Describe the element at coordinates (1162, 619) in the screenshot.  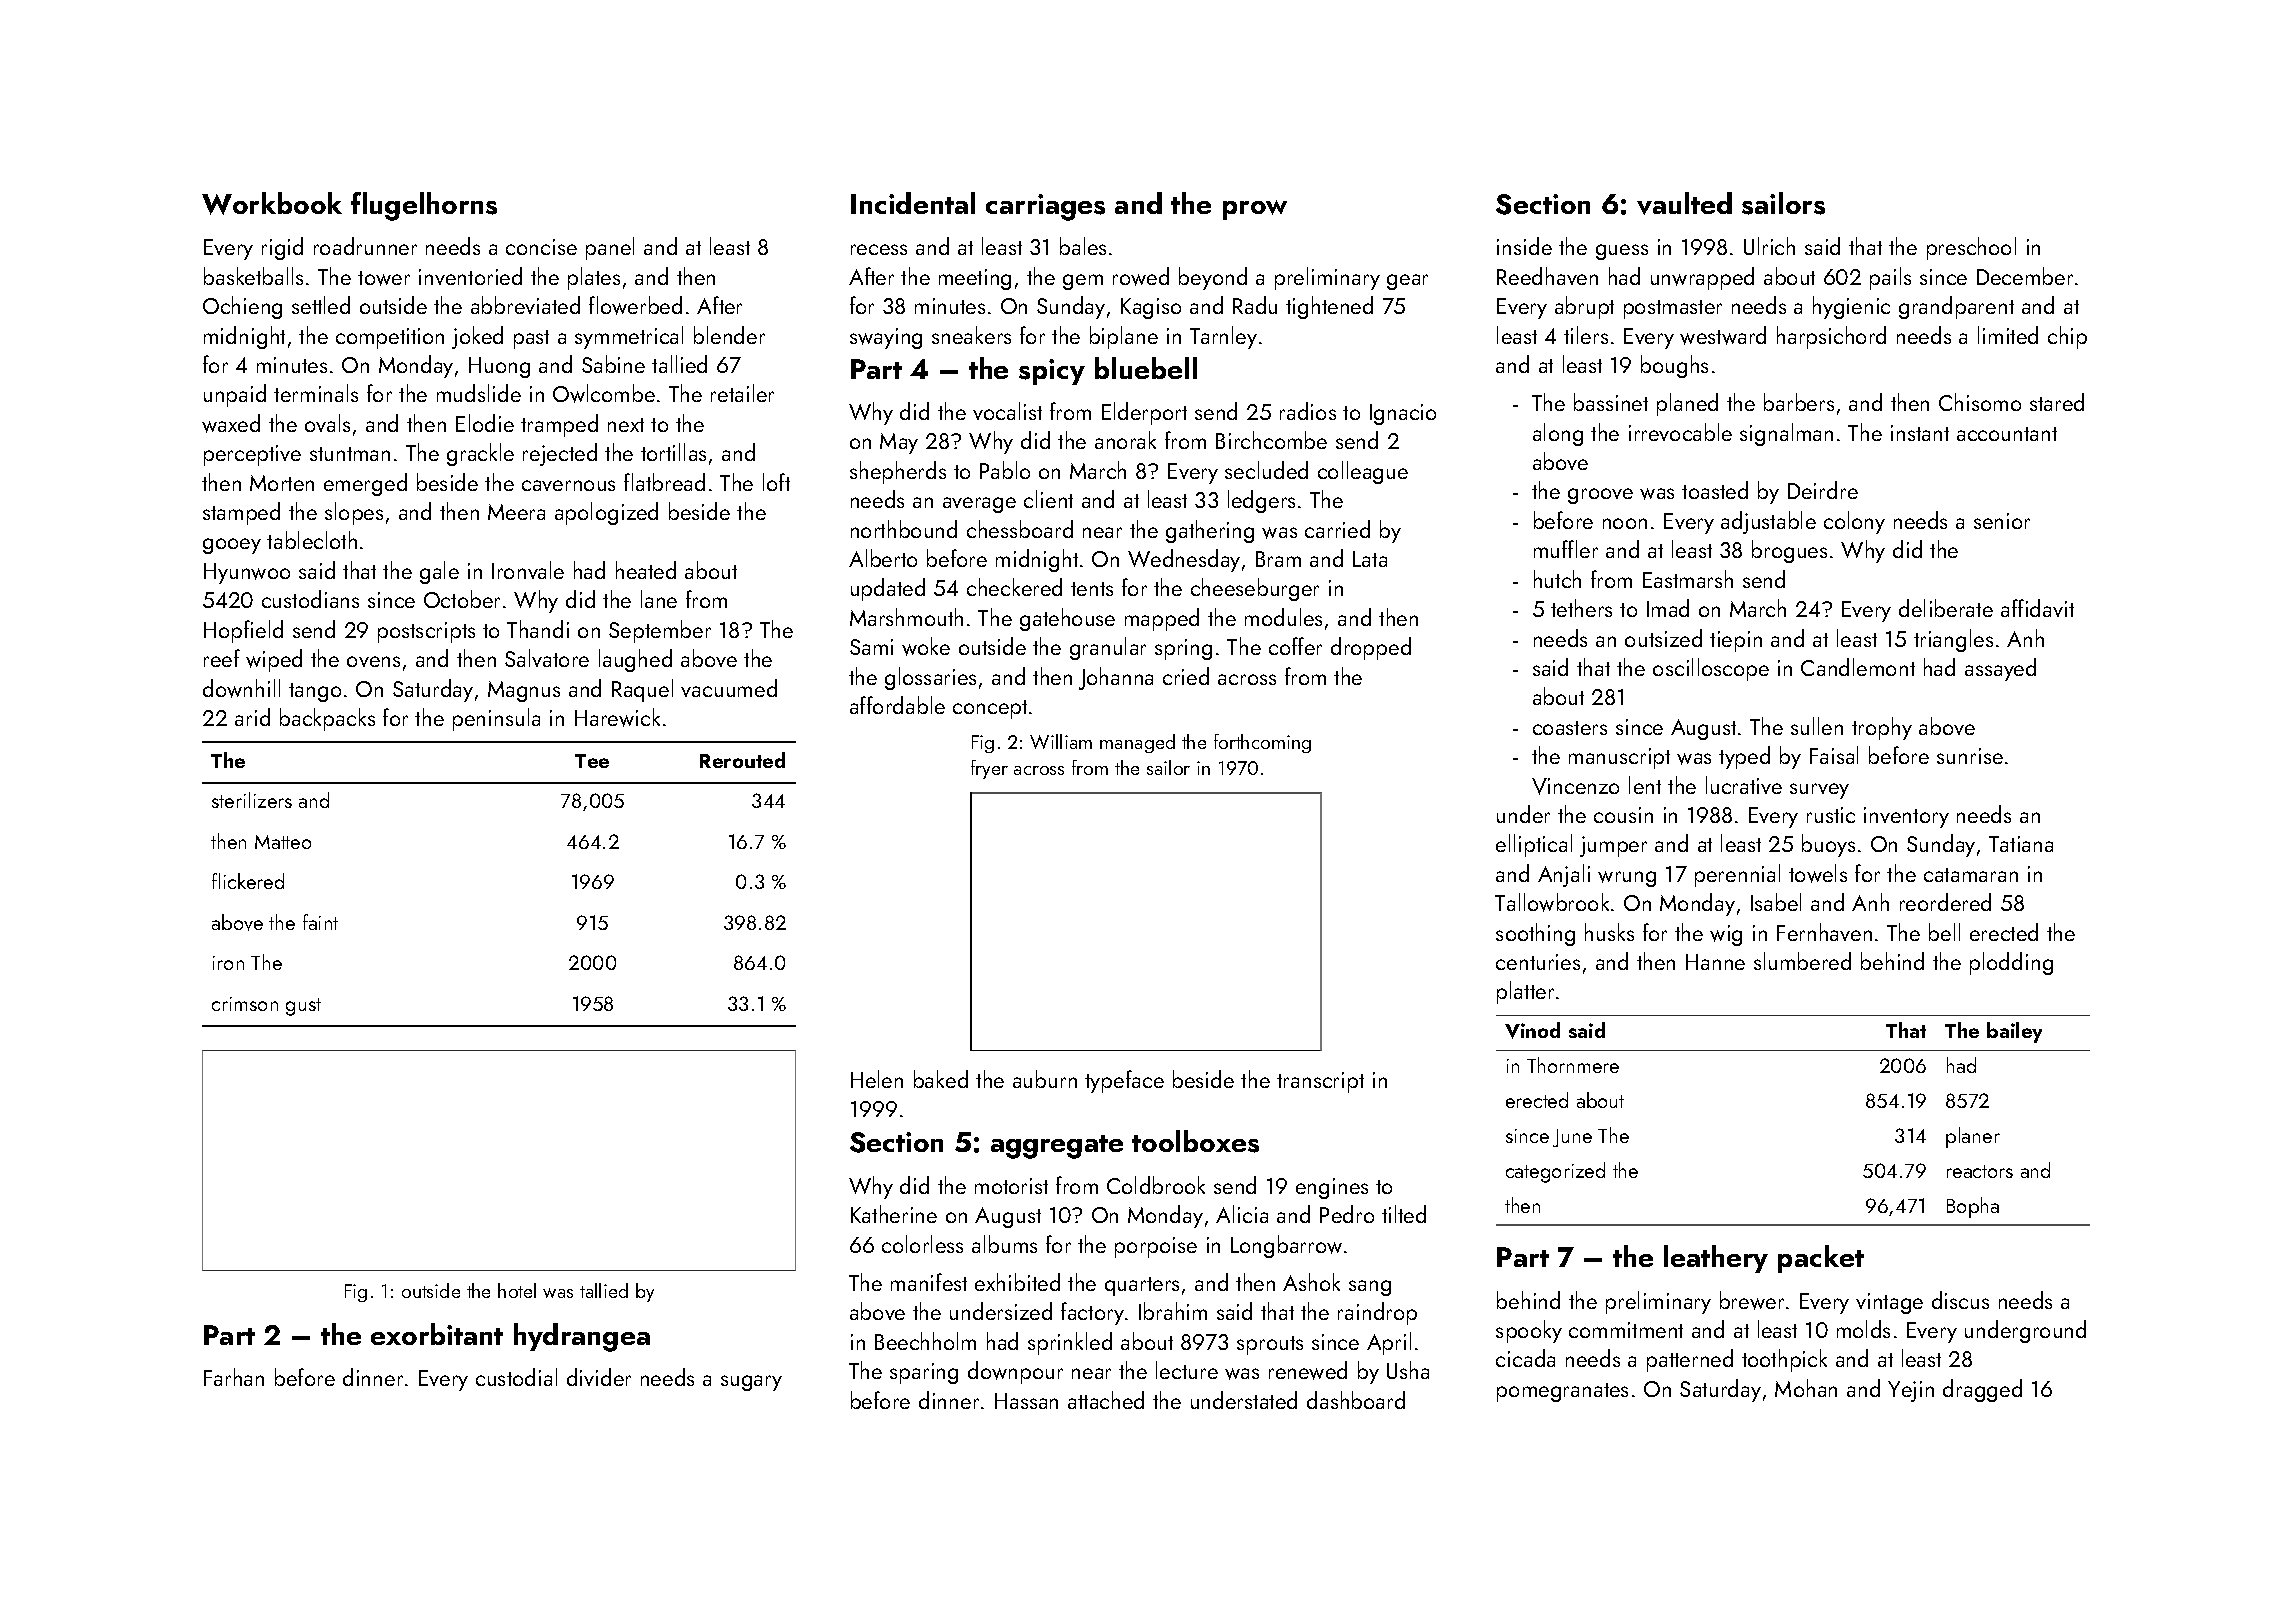
I see `mapped` at that location.
